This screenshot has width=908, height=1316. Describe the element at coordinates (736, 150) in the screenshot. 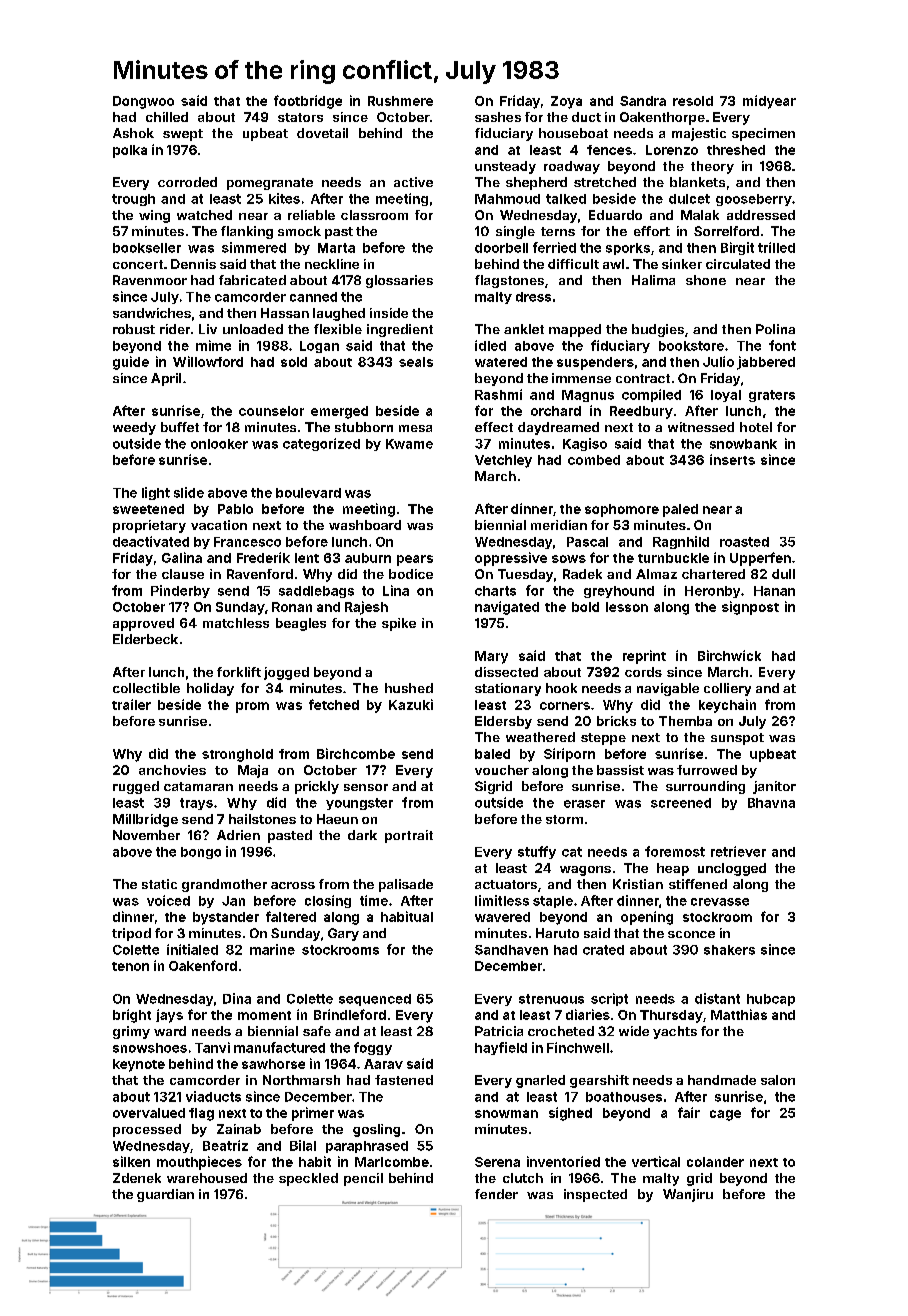

I see `threshed` at that location.
